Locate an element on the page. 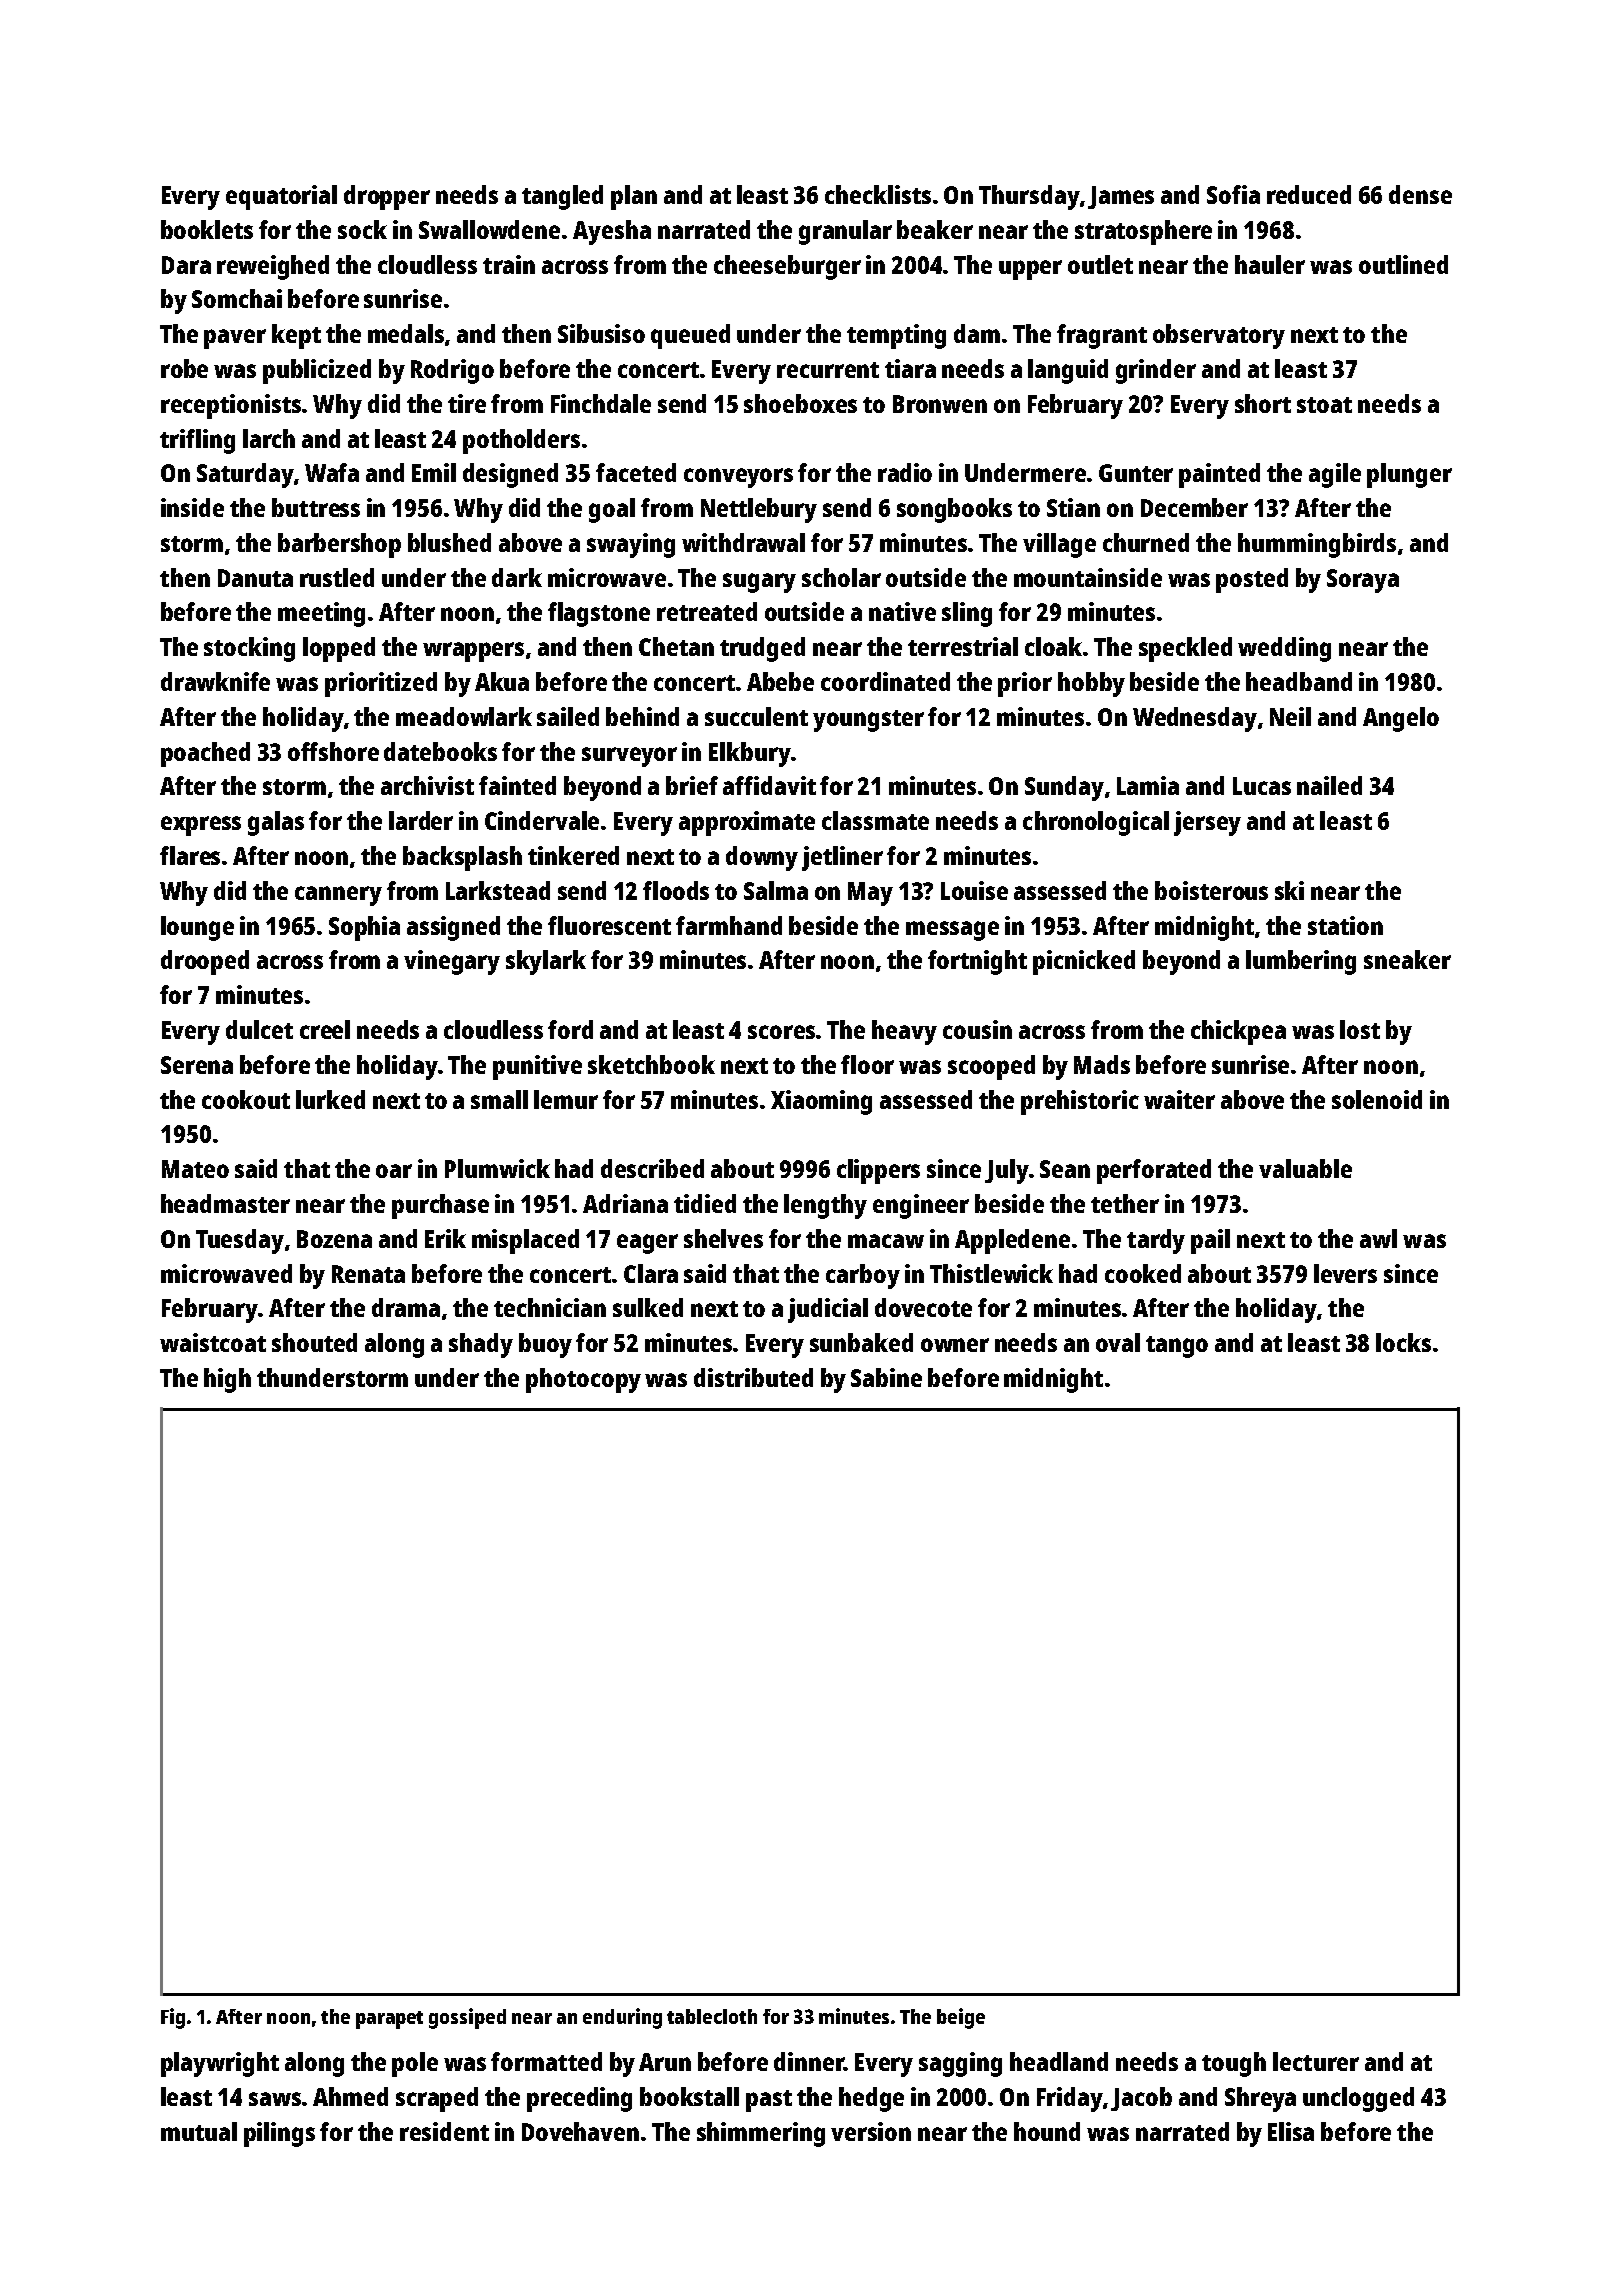 The image size is (1620, 2292). high is located at coordinates (227, 1380).
